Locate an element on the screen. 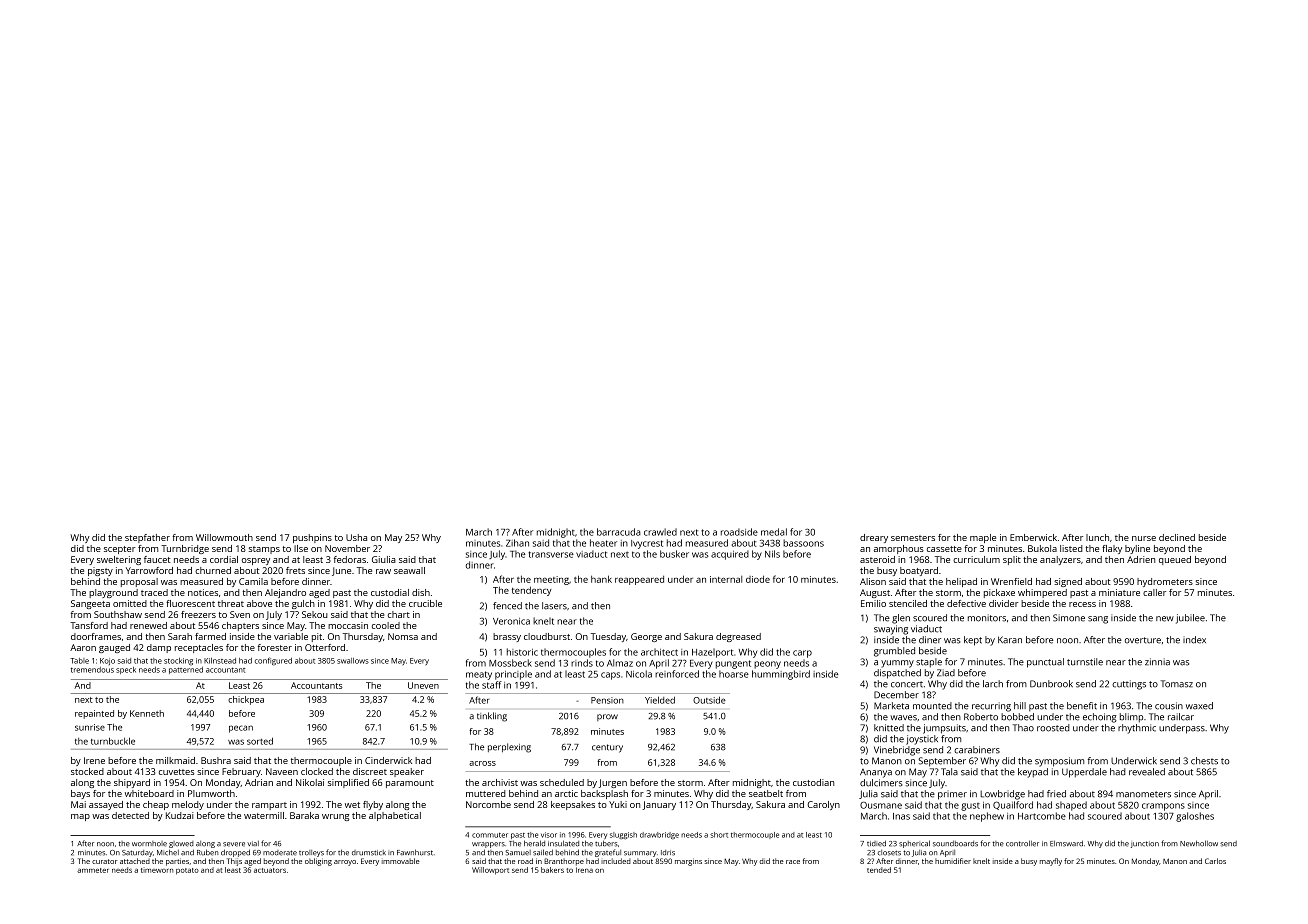 Image resolution: width=1308 pixels, height=924 pixels. Hartcombe is located at coordinates (1042, 816).
